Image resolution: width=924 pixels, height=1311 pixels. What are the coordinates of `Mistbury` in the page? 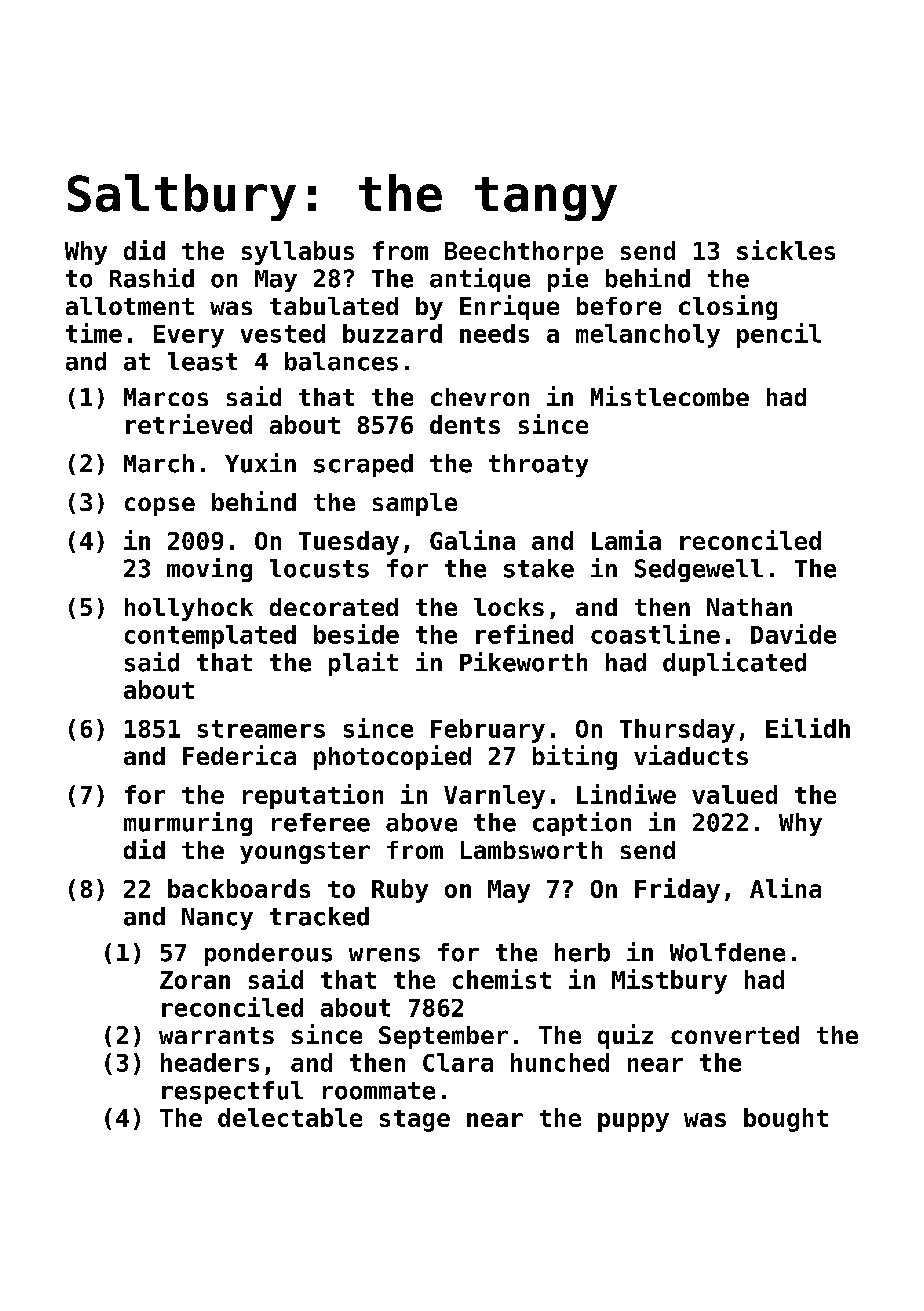 It's located at (669, 981).
